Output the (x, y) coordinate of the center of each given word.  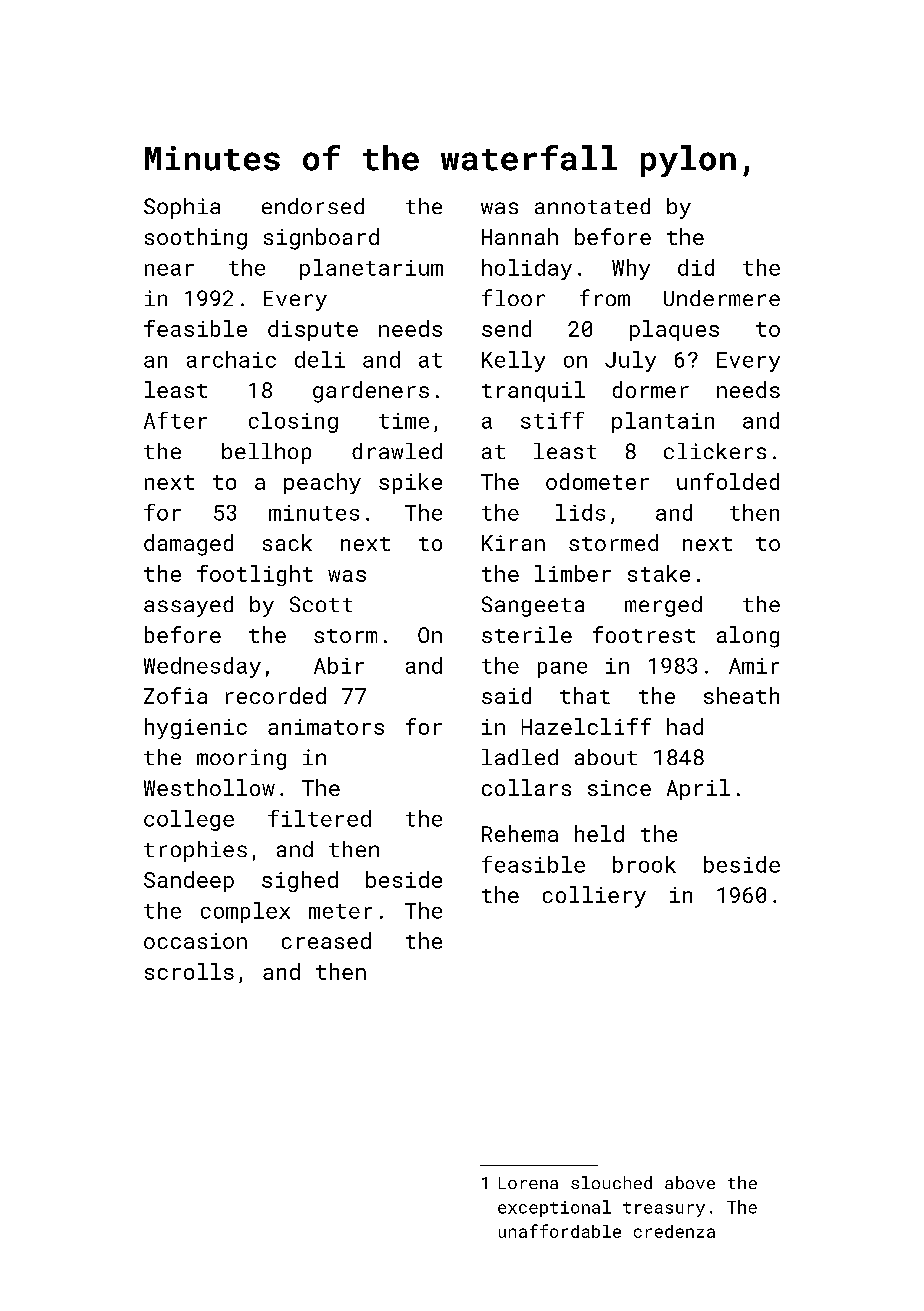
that (585, 695)
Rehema (520, 833)
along (748, 637)
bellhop (266, 453)
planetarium (371, 269)
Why (631, 269)
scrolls (189, 971)
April (698, 789)
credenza (674, 1231)
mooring (241, 759)
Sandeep (189, 881)
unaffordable (560, 1231)
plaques (674, 330)
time (404, 421)
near (169, 270)
